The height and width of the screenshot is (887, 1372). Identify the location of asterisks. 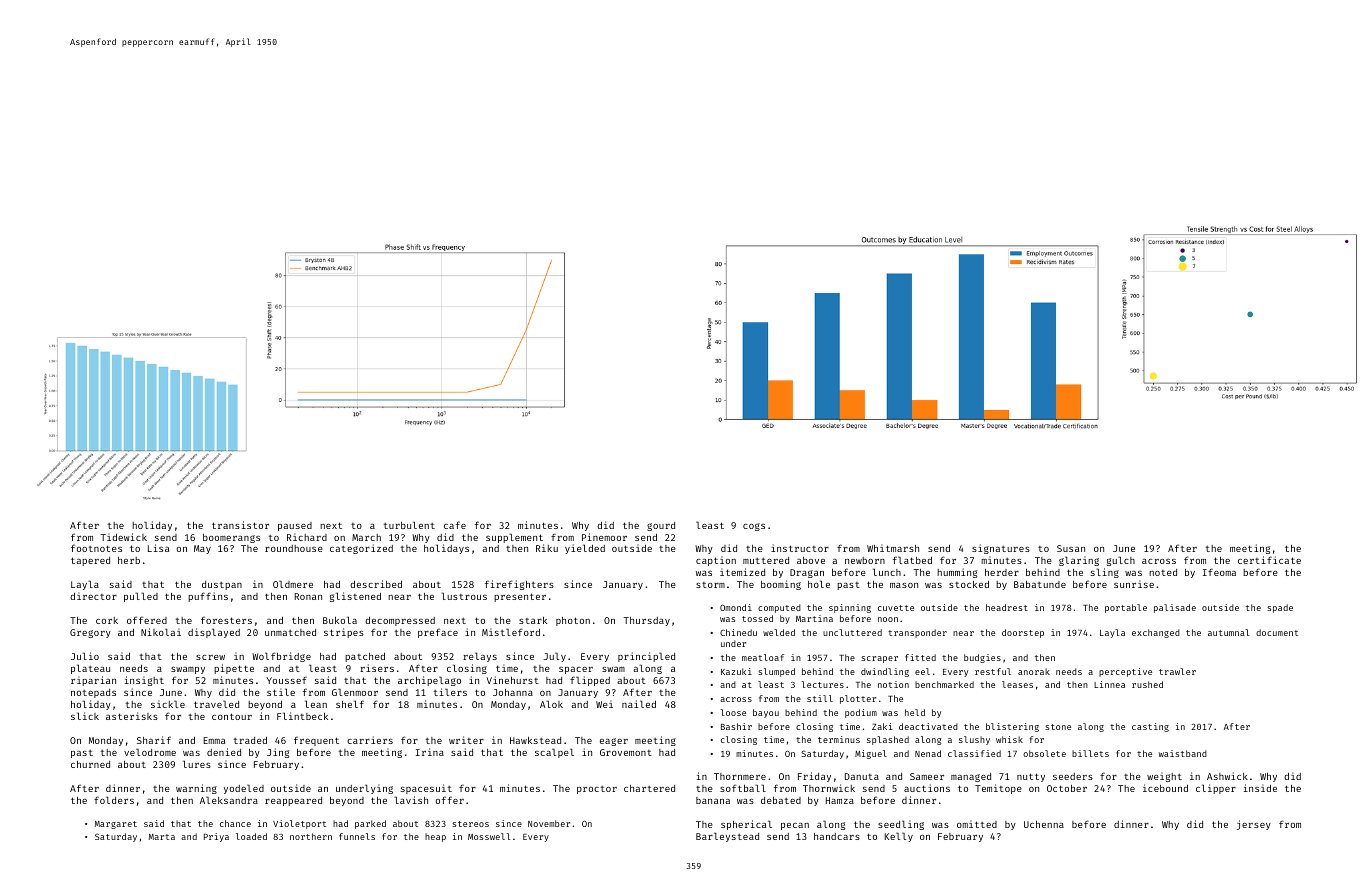
(132, 716).
